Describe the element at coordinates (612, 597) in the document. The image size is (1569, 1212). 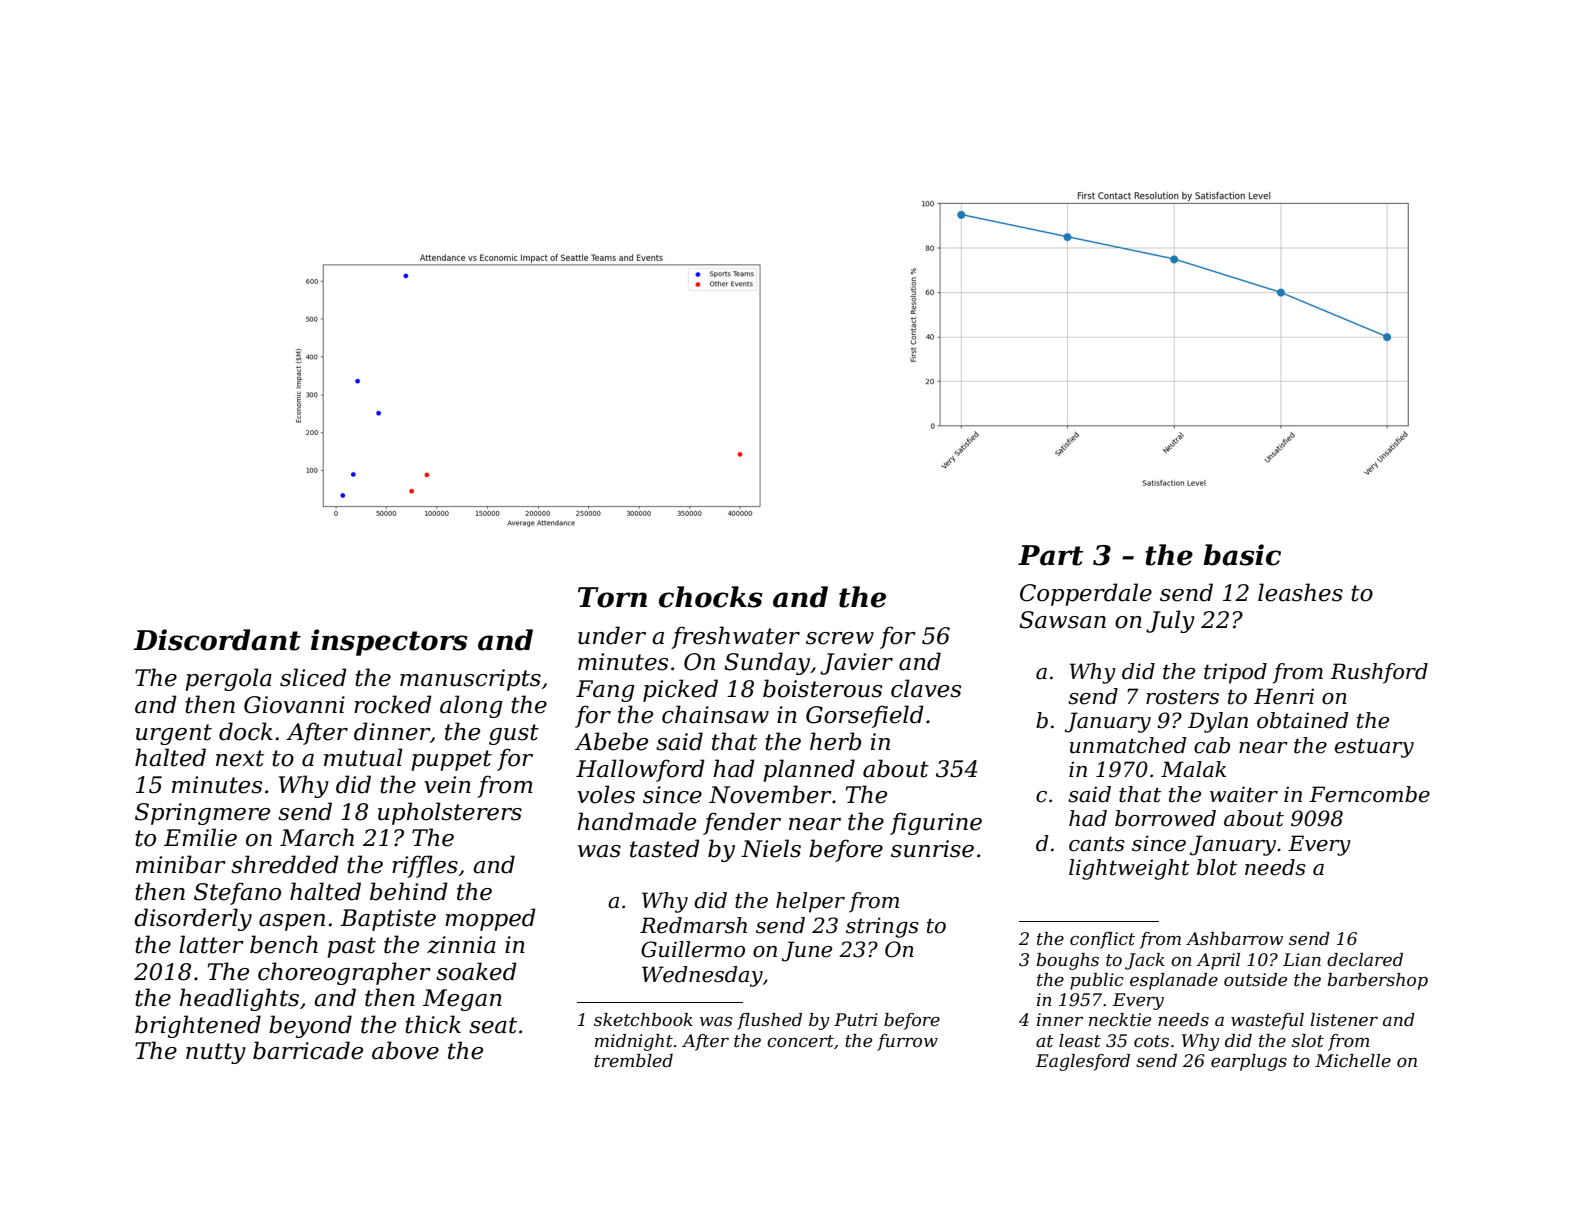
I see `Torn` at that location.
